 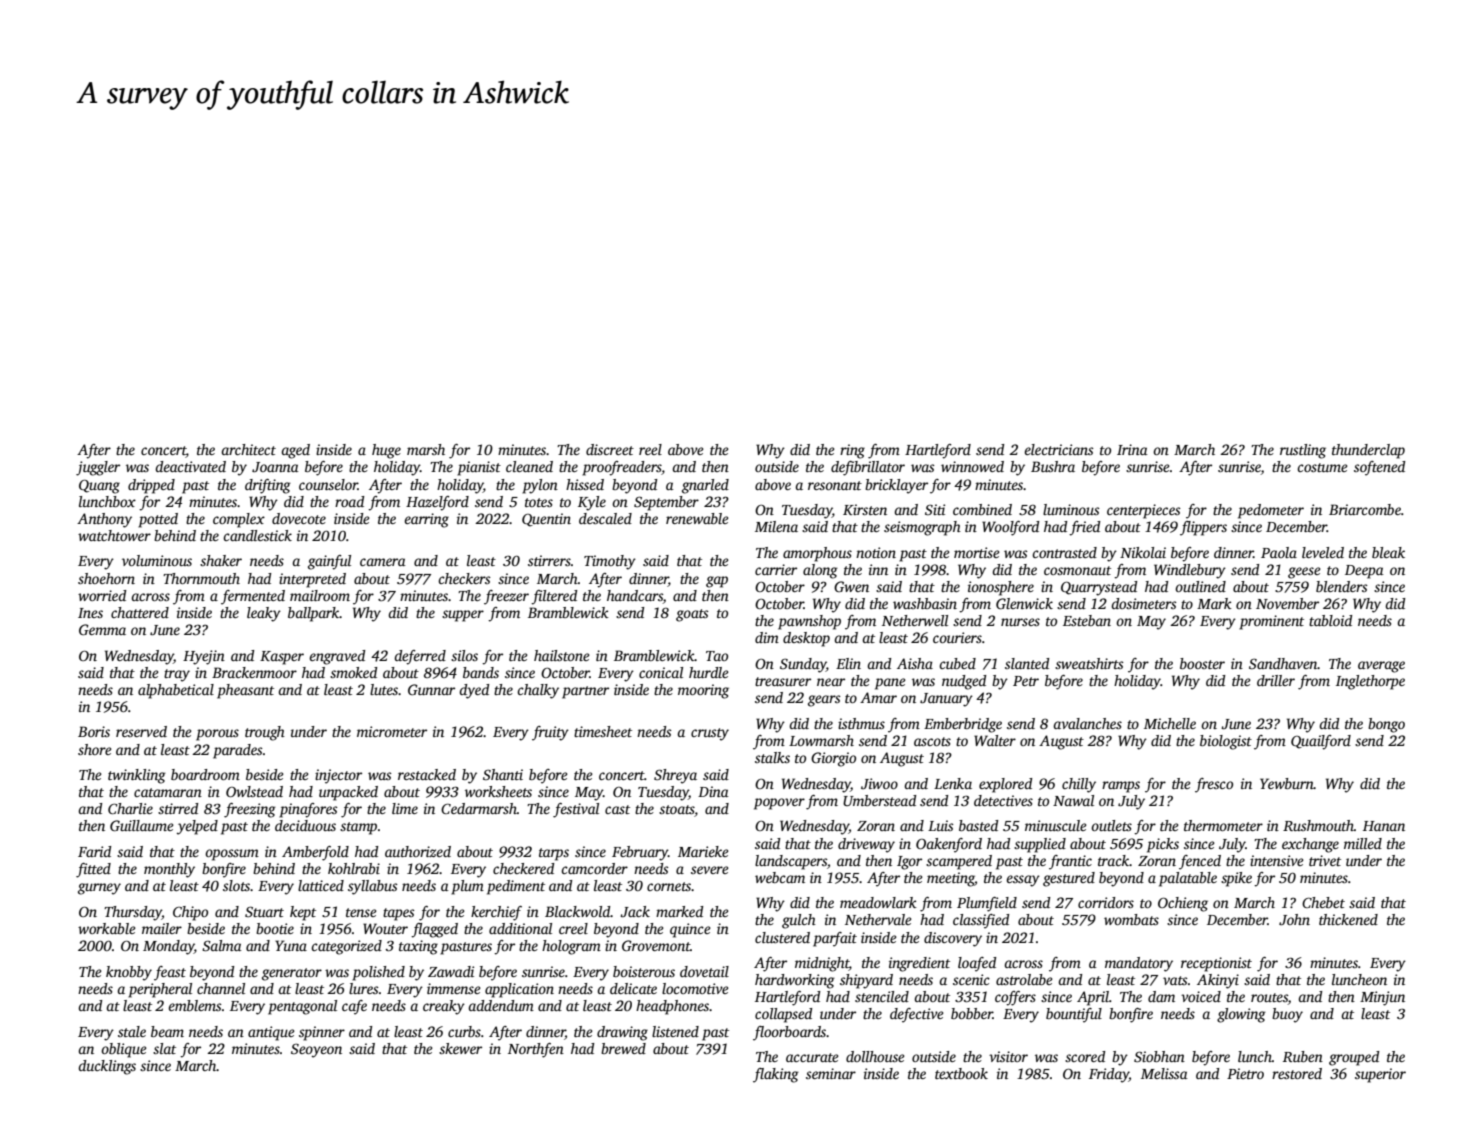 I want to click on Michelle, so click(x=1170, y=723).
